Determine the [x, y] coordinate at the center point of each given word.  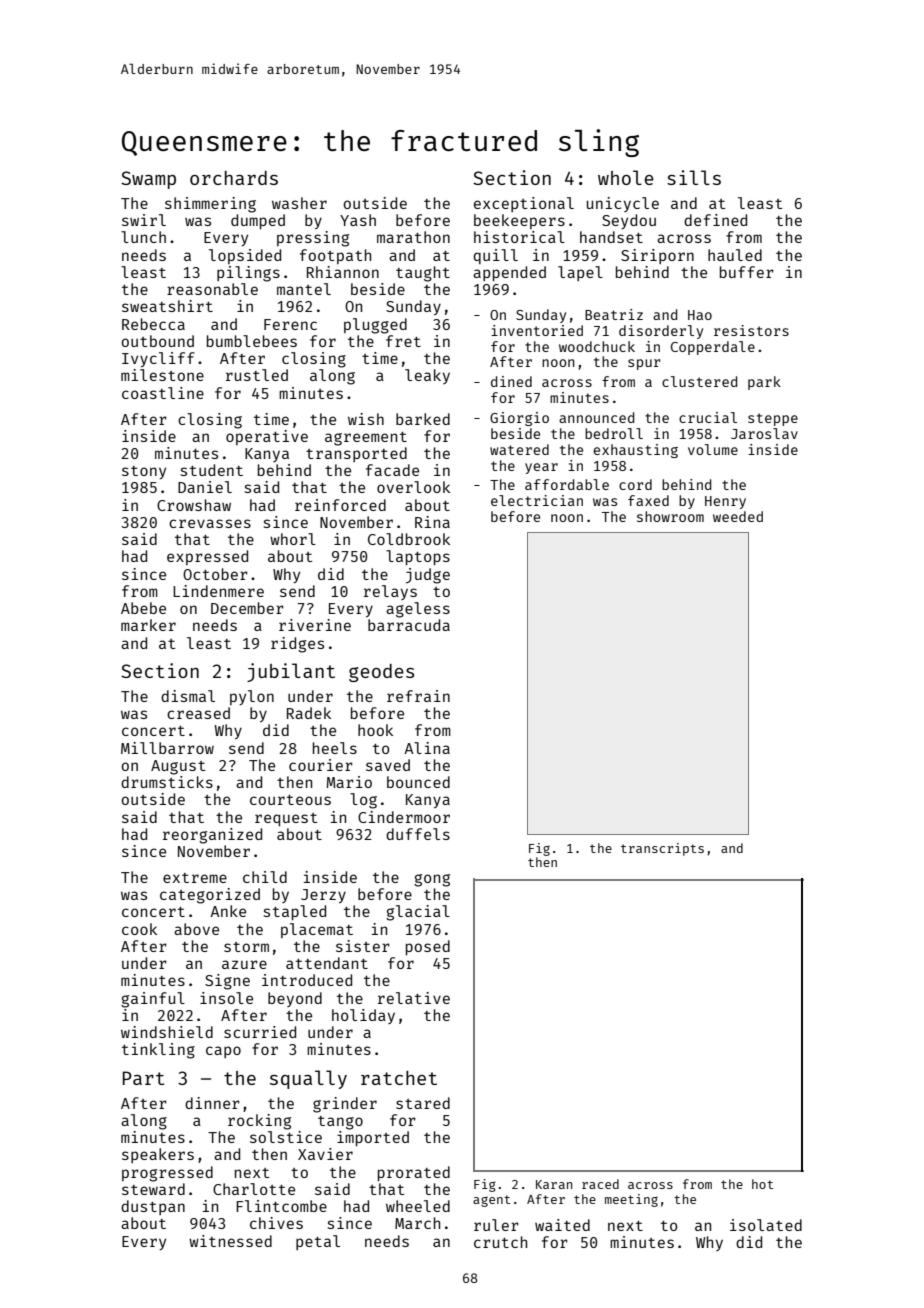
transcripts [662, 849]
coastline [163, 393]
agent [491, 1201]
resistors [751, 330]
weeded [738, 516]
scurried [260, 1032]
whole [626, 177]
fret [403, 341]
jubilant [291, 672]
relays [390, 592]
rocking [259, 1122]
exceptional [524, 204]
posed [428, 947]
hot [762, 1184]
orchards [234, 178]
